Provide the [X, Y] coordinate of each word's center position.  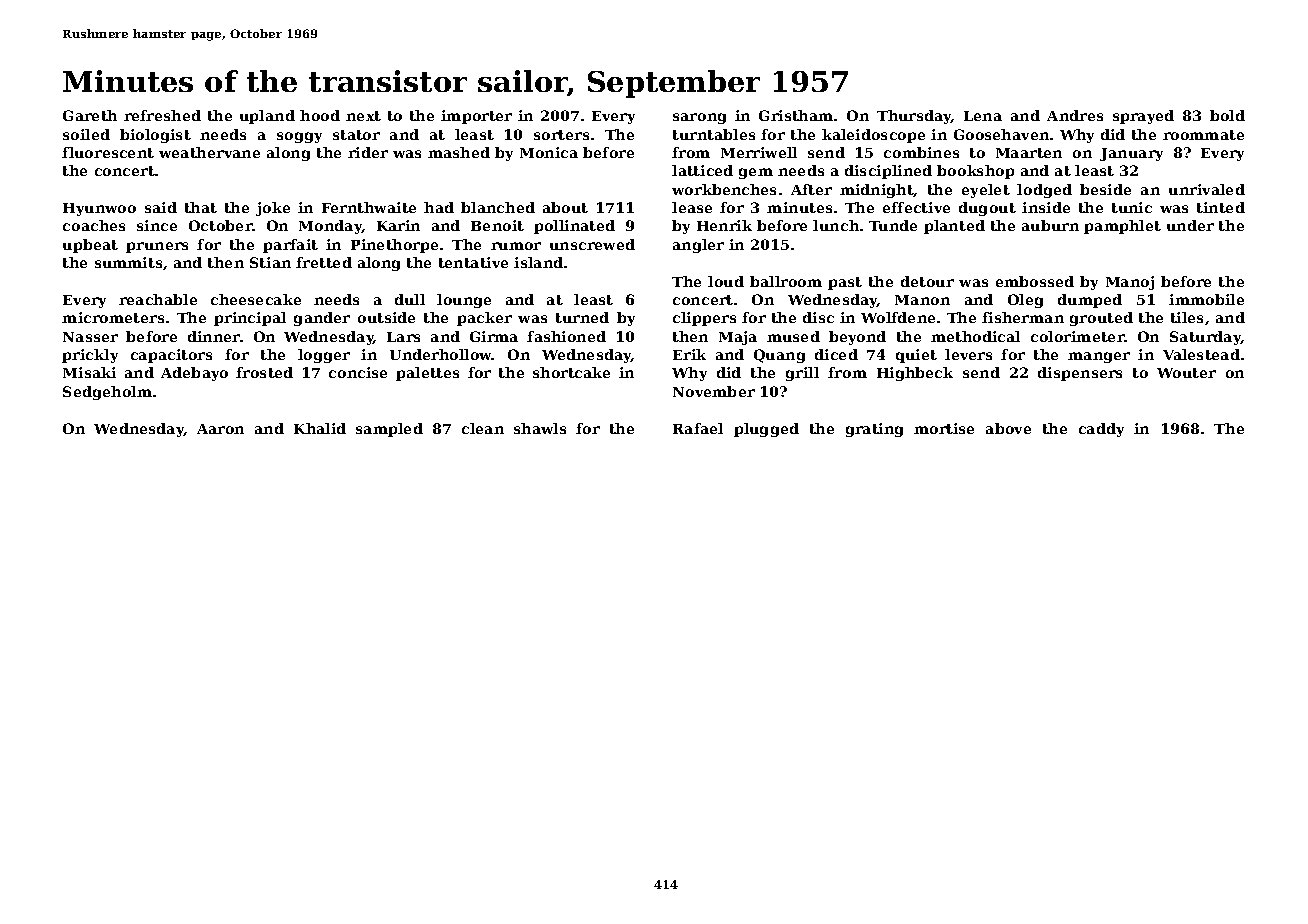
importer [476, 117]
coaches [94, 225]
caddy [1101, 430]
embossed [1035, 281]
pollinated [574, 227]
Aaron [220, 429]
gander [322, 319]
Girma [494, 336]
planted [954, 227]
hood [320, 115]
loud [726, 281]
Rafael [698, 428]
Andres [1075, 115]
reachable [158, 299]
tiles [1187, 317]
